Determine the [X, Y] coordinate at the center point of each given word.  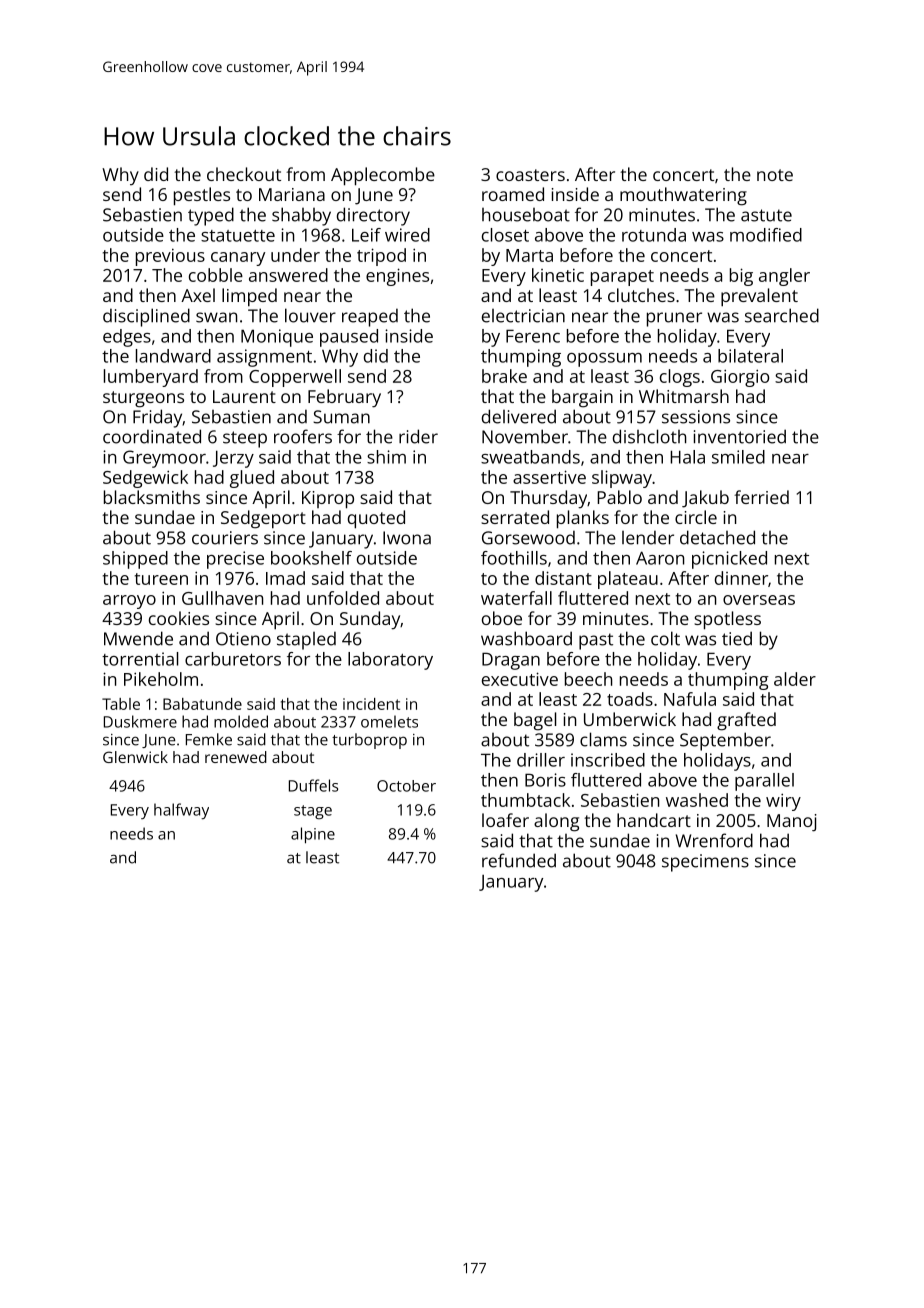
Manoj [792, 823]
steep [245, 439]
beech [588, 679]
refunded [519, 860]
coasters [530, 175]
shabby [301, 216]
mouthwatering [683, 196]
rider [418, 436]
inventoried [740, 436]
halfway [181, 811]
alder [795, 679]
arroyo [129, 602]
